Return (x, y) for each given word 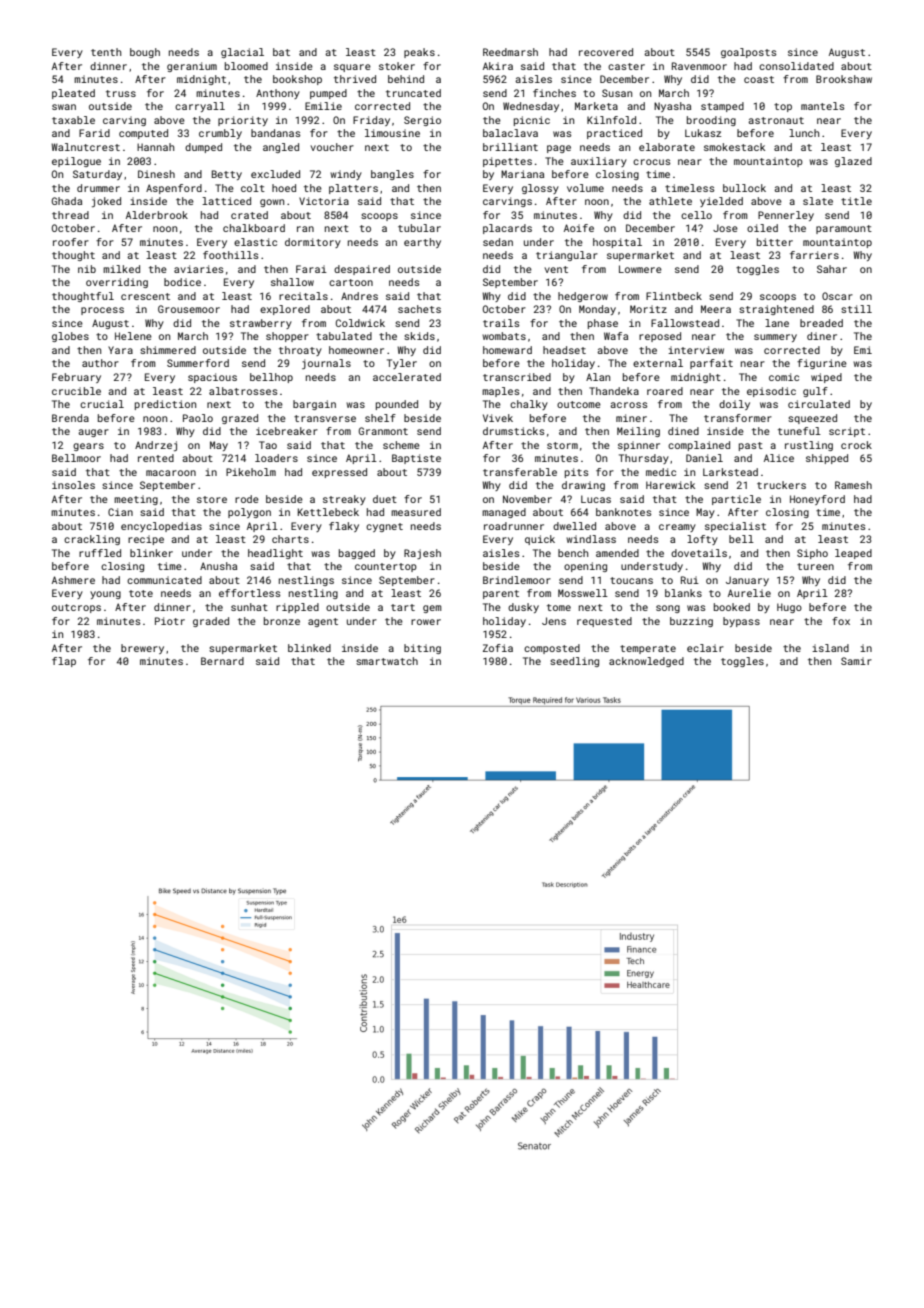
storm (562, 445)
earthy (422, 243)
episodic (771, 392)
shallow (292, 282)
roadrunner (514, 526)
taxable (73, 120)
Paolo (198, 418)
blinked (309, 648)
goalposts (748, 53)
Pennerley (786, 216)
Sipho (812, 554)
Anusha (218, 566)
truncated (413, 93)
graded (211, 622)
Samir (856, 661)
